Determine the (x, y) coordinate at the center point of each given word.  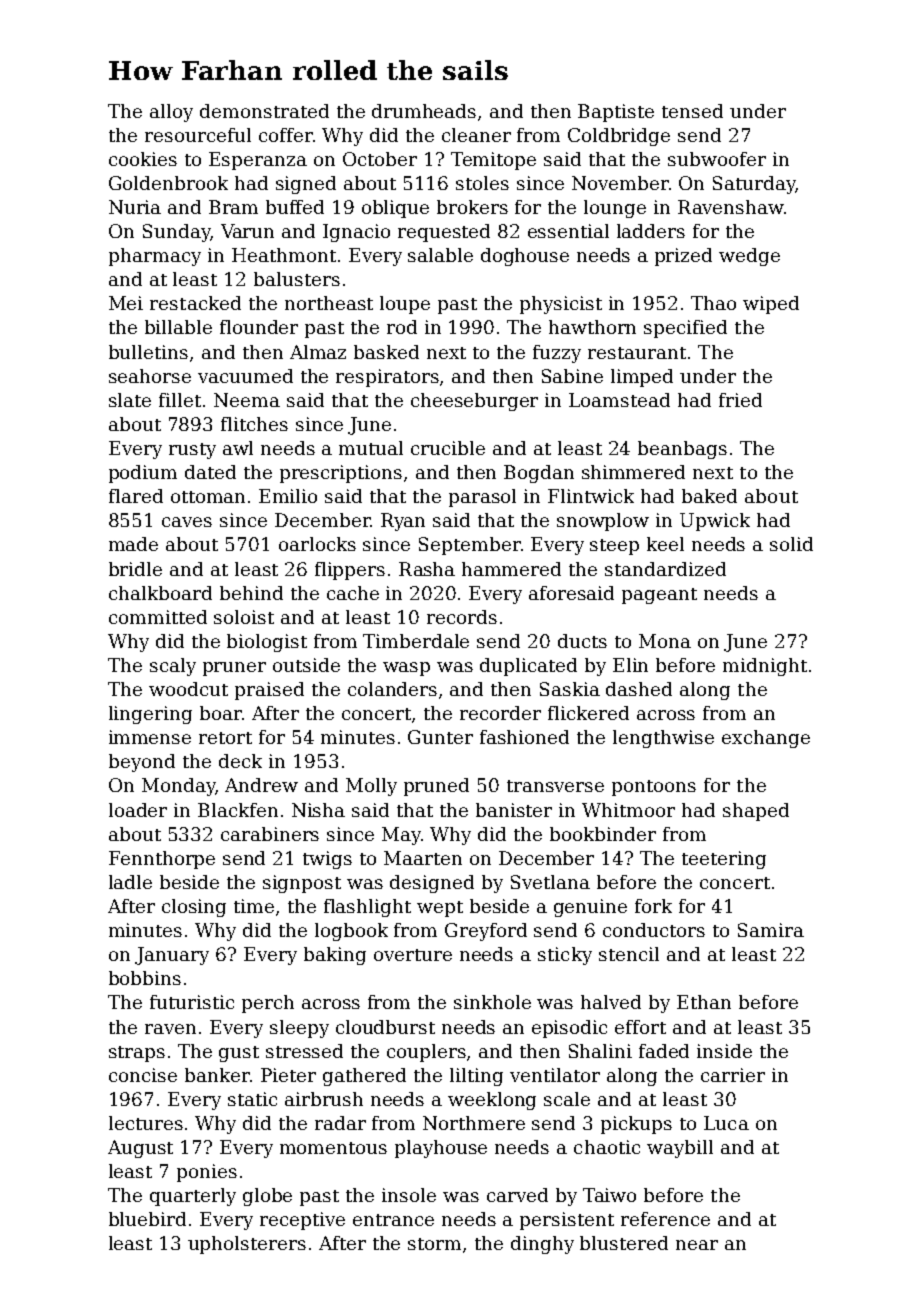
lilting (476, 1077)
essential (568, 231)
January (172, 956)
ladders (651, 231)
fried (740, 400)
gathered (364, 1077)
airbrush (324, 1099)
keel (665, 544)
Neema (247, 400)
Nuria (135, 207)
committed (158, 617)
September (469, 546)
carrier (733, 1075)
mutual (371, 448)
